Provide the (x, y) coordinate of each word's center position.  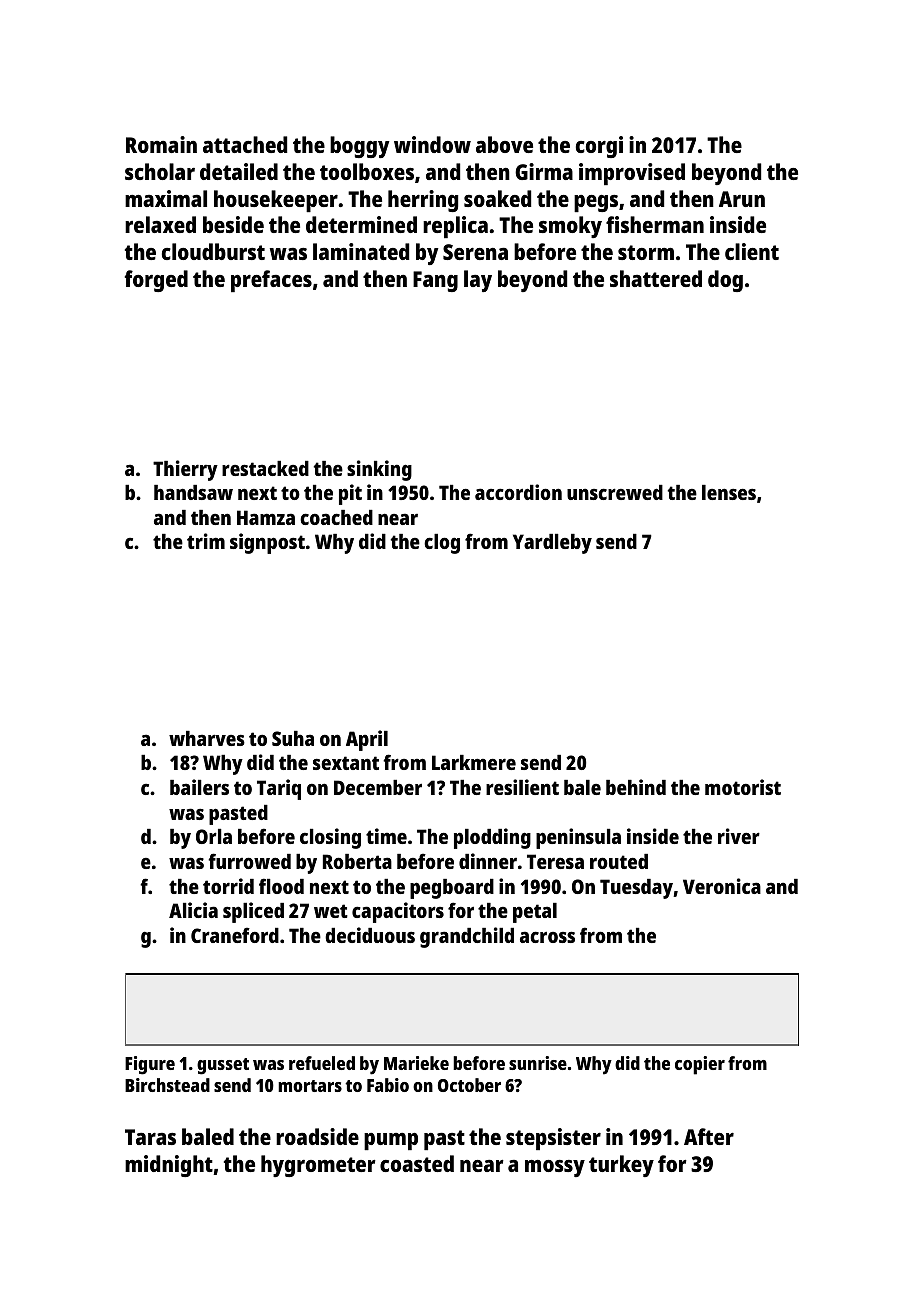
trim (206, 541)
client (752, 251)
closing (330, 838)
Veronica (722, 886)
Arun (742, 199)
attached (245, 144)
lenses (729, 492)
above (504, 144)
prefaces (271, 281)
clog (442, 544)
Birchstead (167, 1085)
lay (478, 281)
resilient (522, 787)
